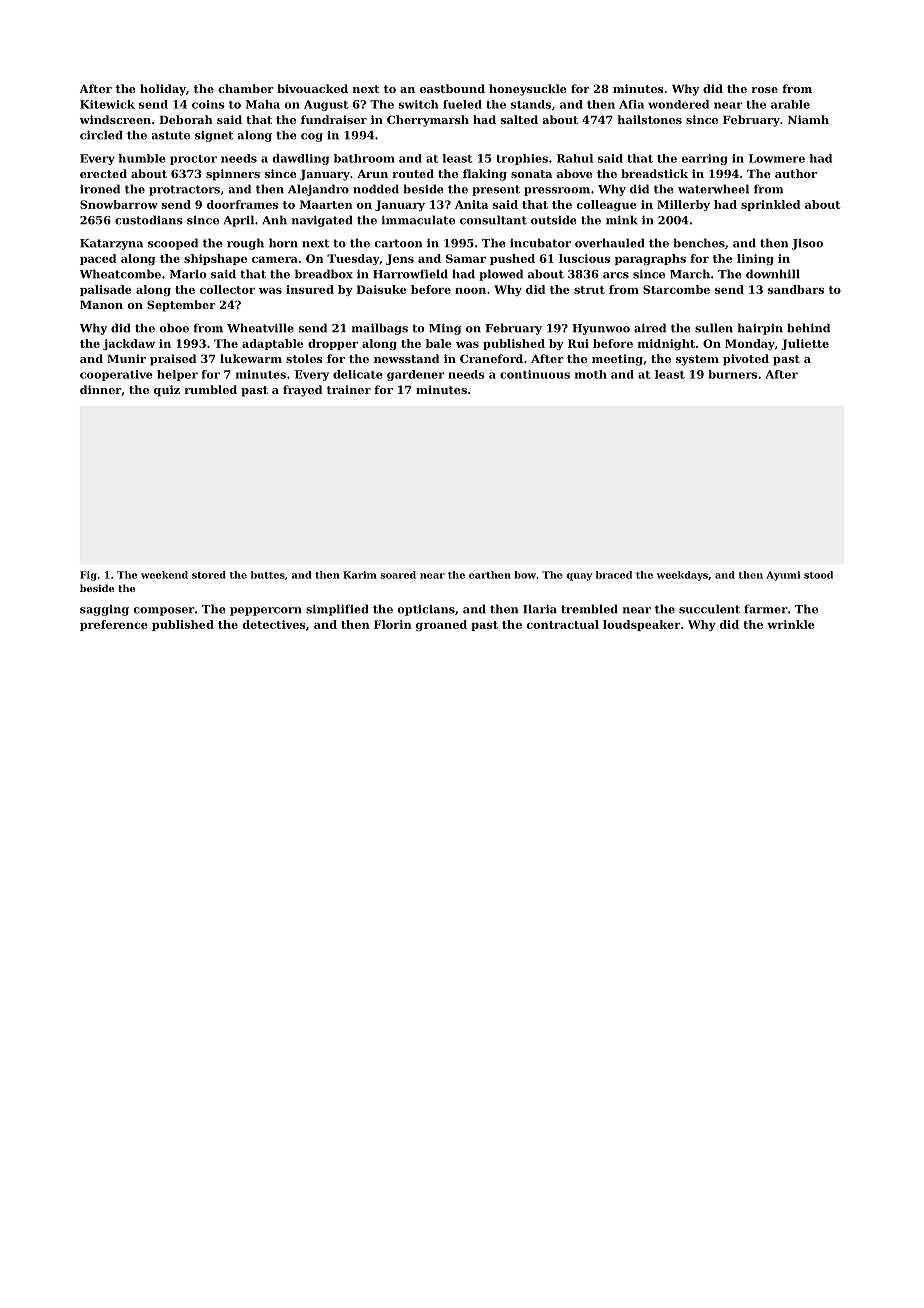 This page has height=1308, width=924. What do you see at coordinates (764, 90) in the page?
I see `rose` at bounding box center [764, 90].
